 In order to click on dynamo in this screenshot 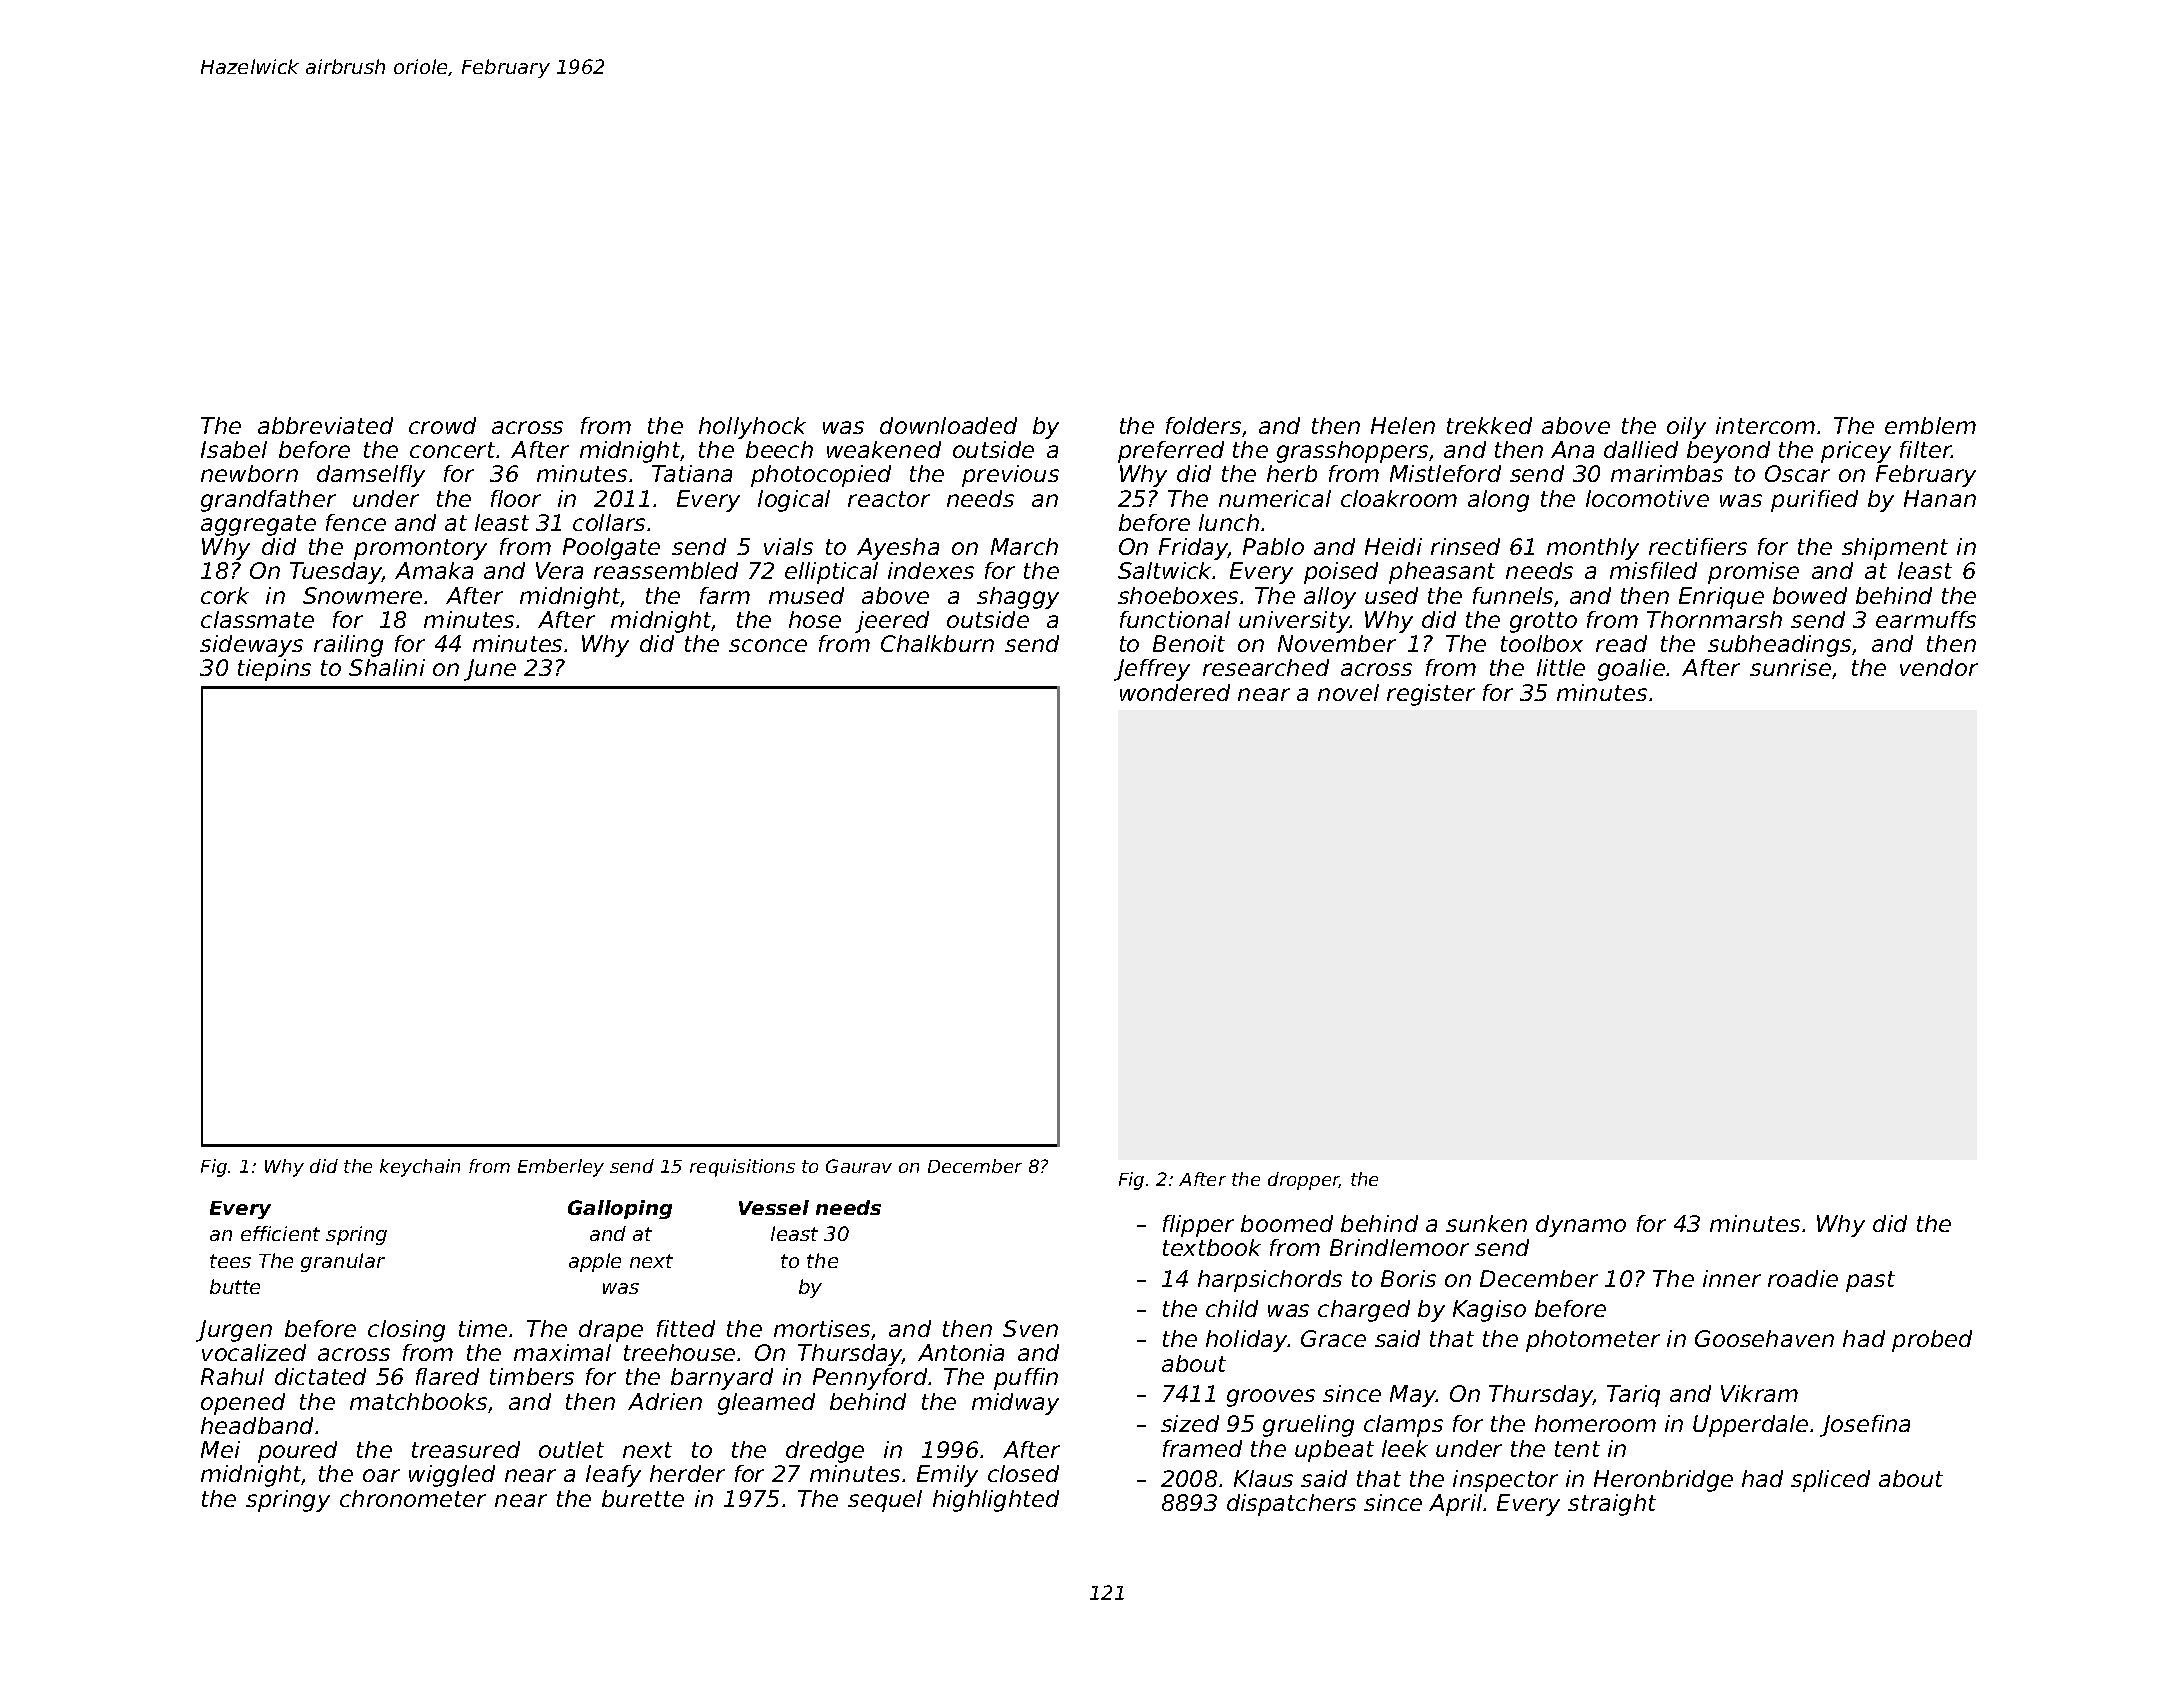, I will do `click(1581, 1226)`.
